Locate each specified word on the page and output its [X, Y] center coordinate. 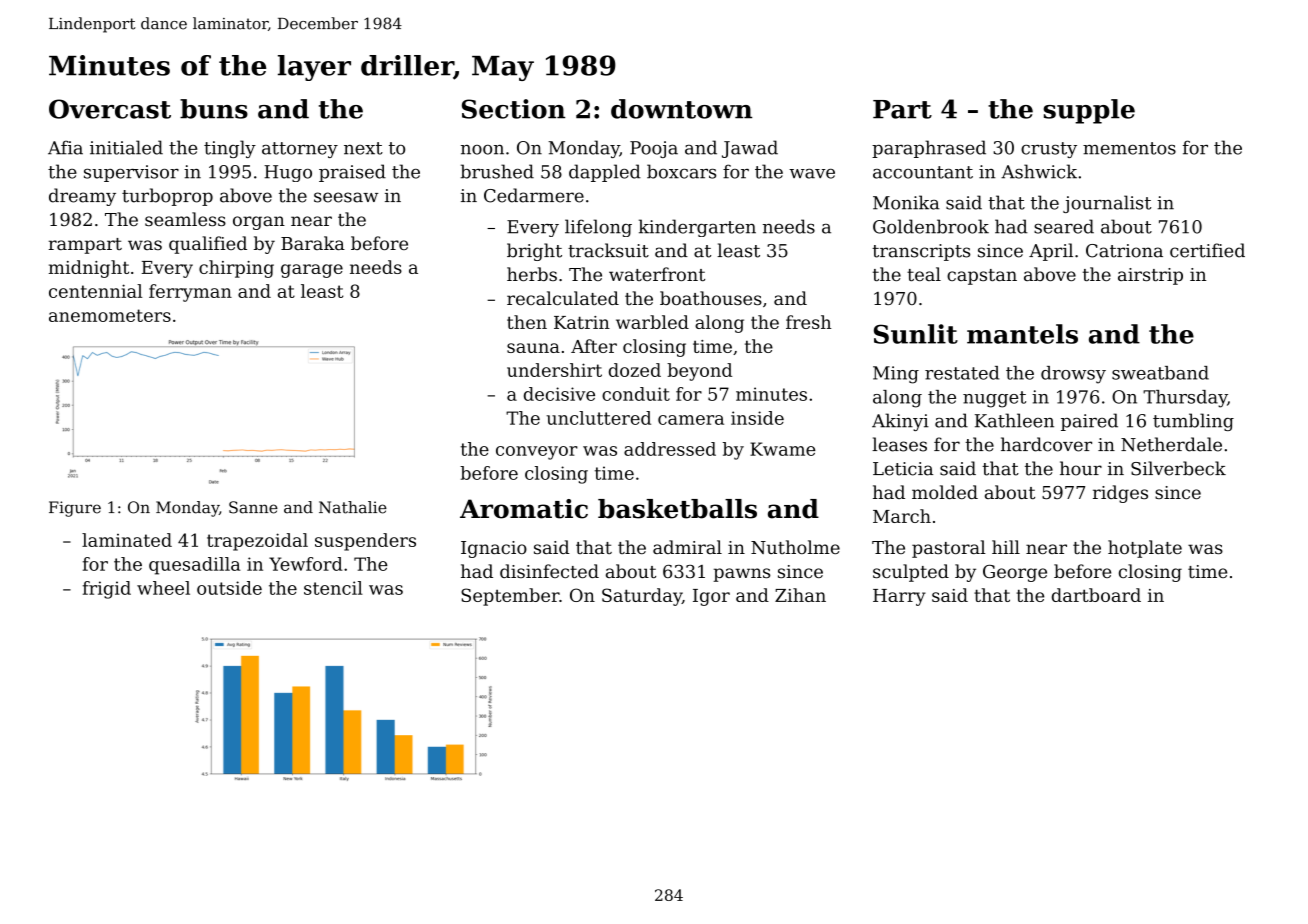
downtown [681, 109]
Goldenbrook [931, 226]
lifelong [598, 228]
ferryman [190, 293]
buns [214, 109]
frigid [107, 590]
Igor [711, 597]
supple [1089, 111]
